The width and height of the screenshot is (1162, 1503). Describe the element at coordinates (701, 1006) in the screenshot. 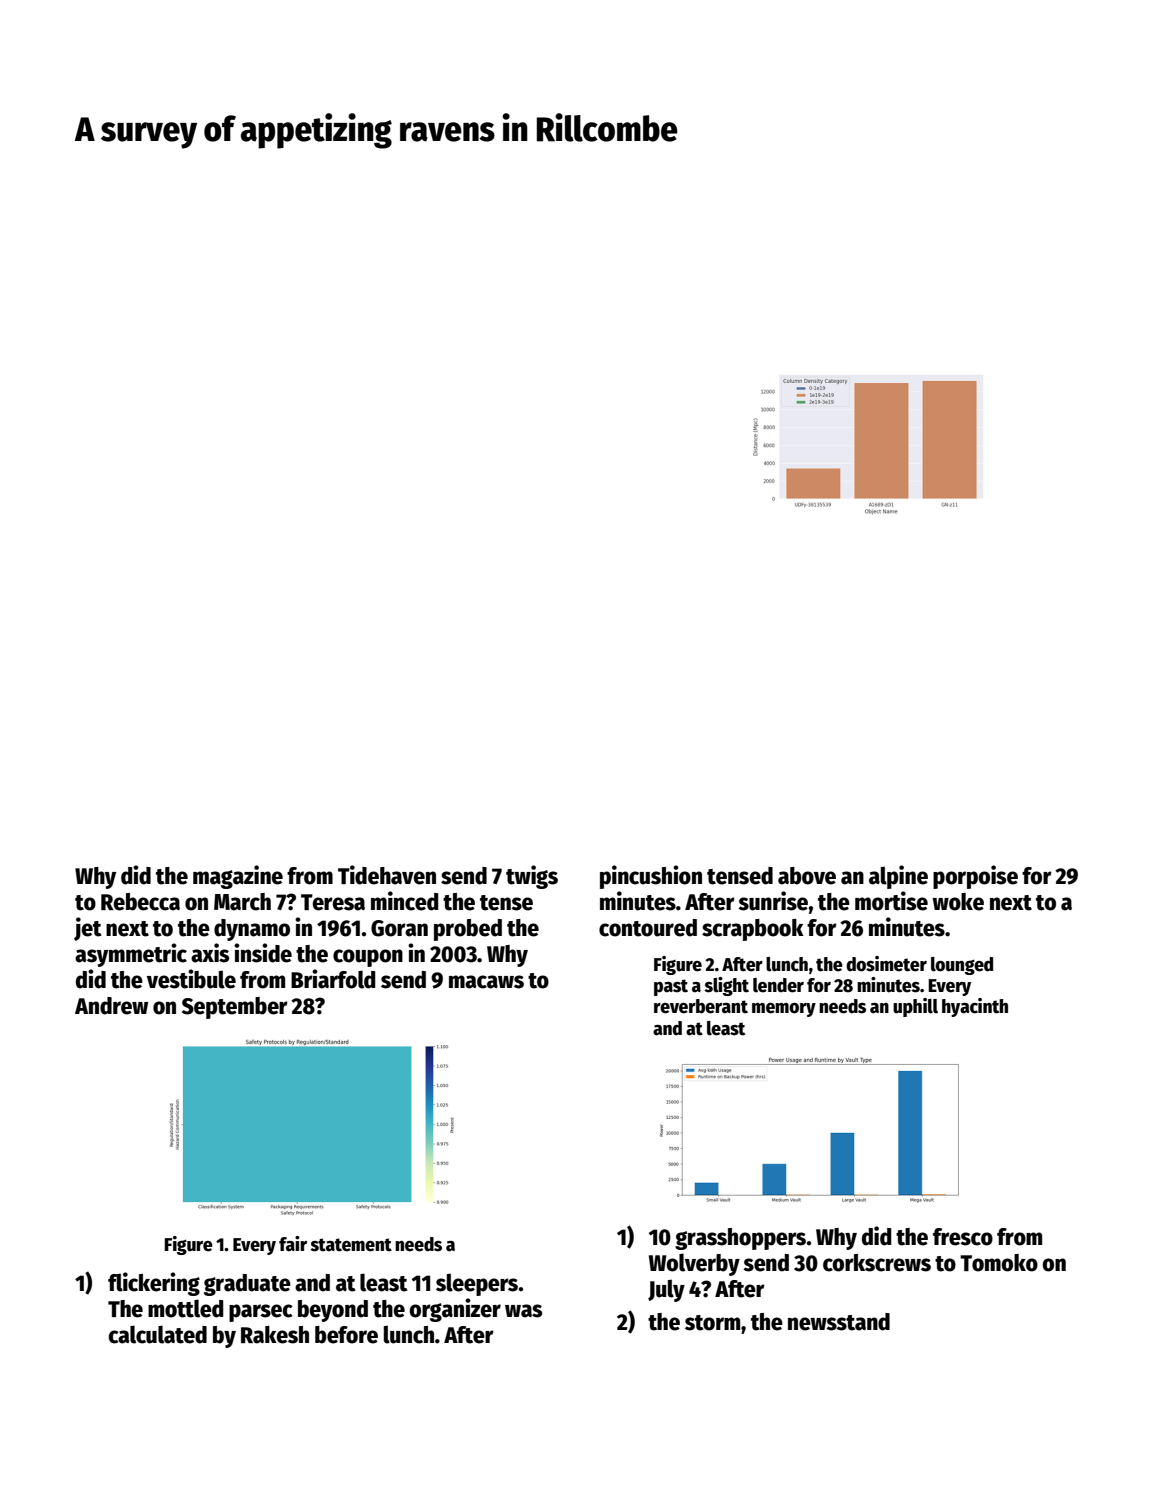

I see `reverberant` at that location.
